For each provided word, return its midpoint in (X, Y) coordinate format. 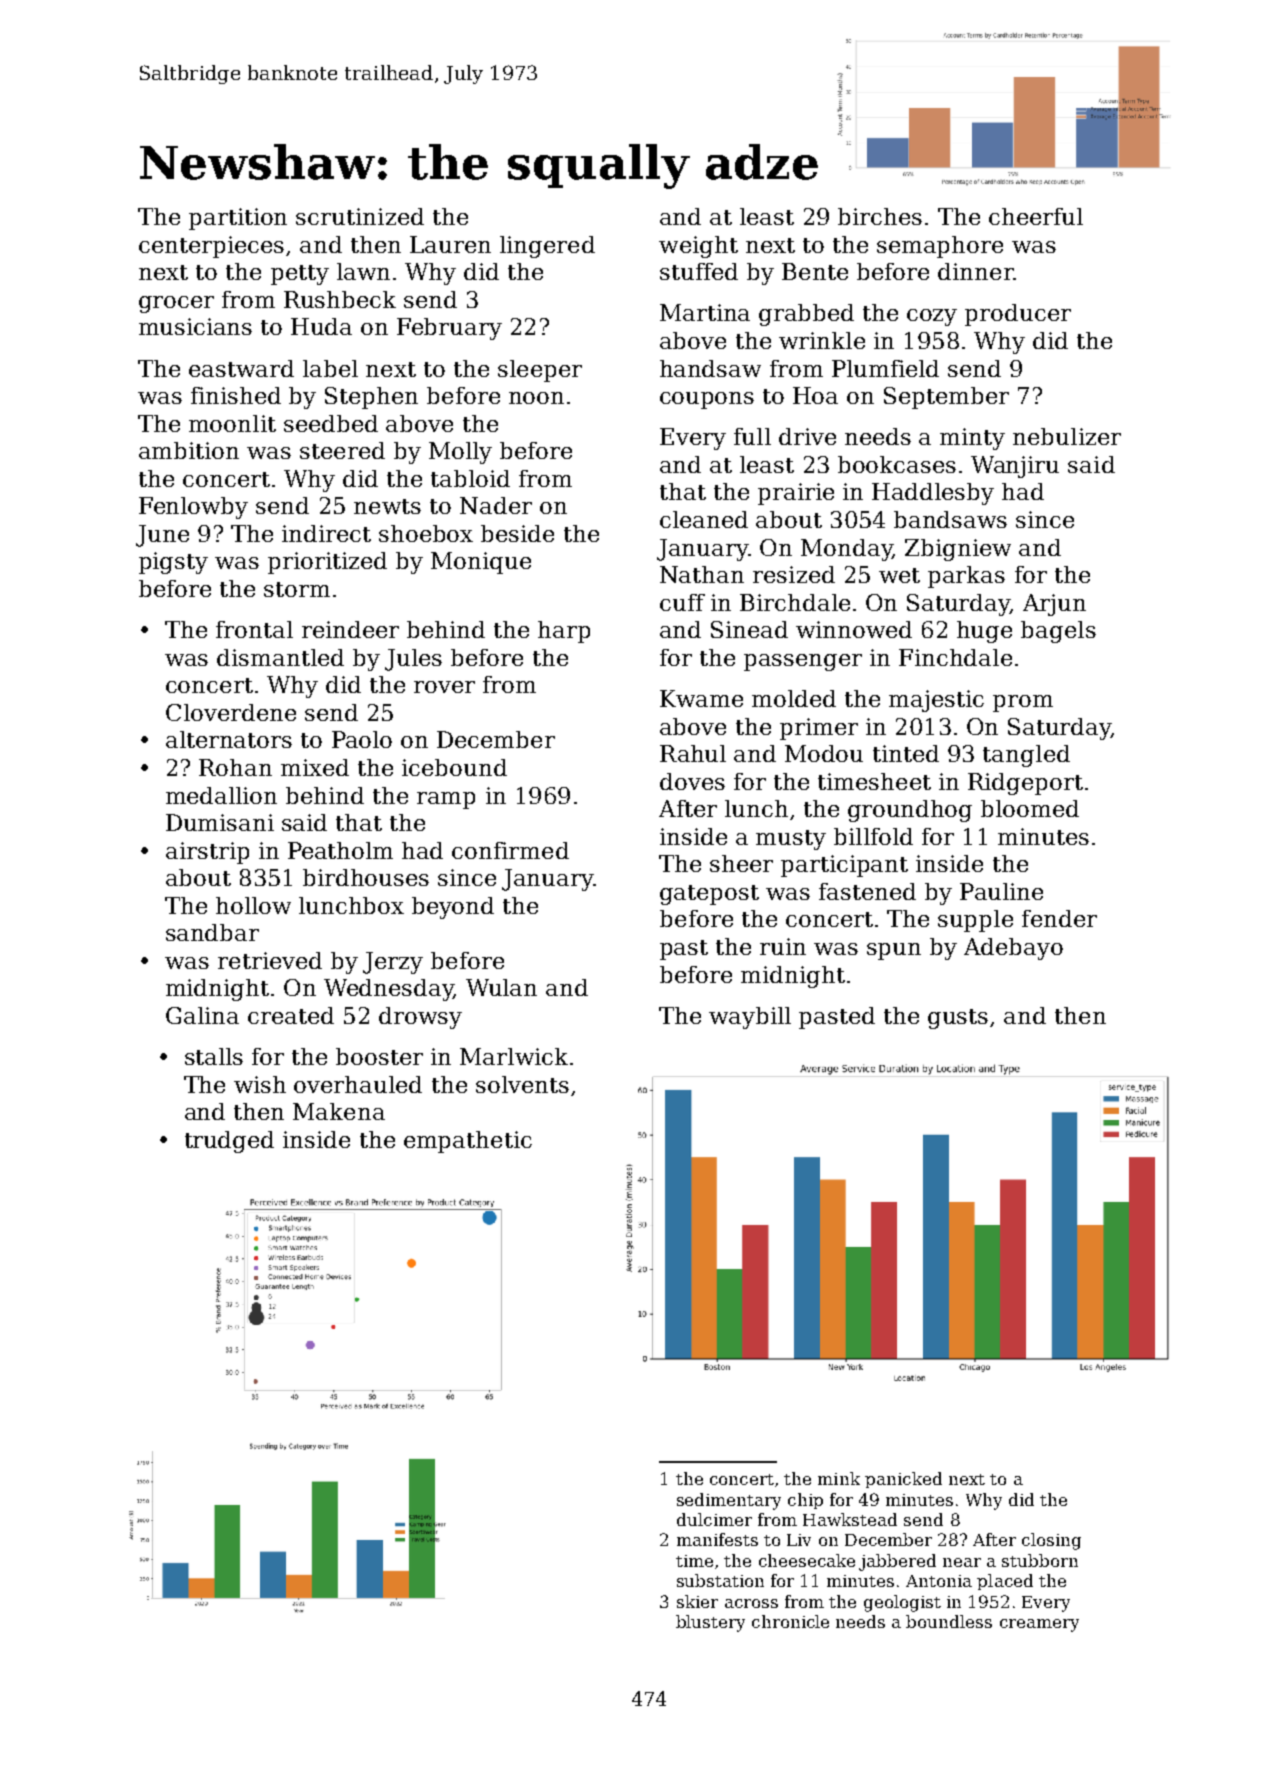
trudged (229, 1142)
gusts (958, 1019)
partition (238, 219)
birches (880, 216)
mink (839, 1478)
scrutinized (360, 216)
